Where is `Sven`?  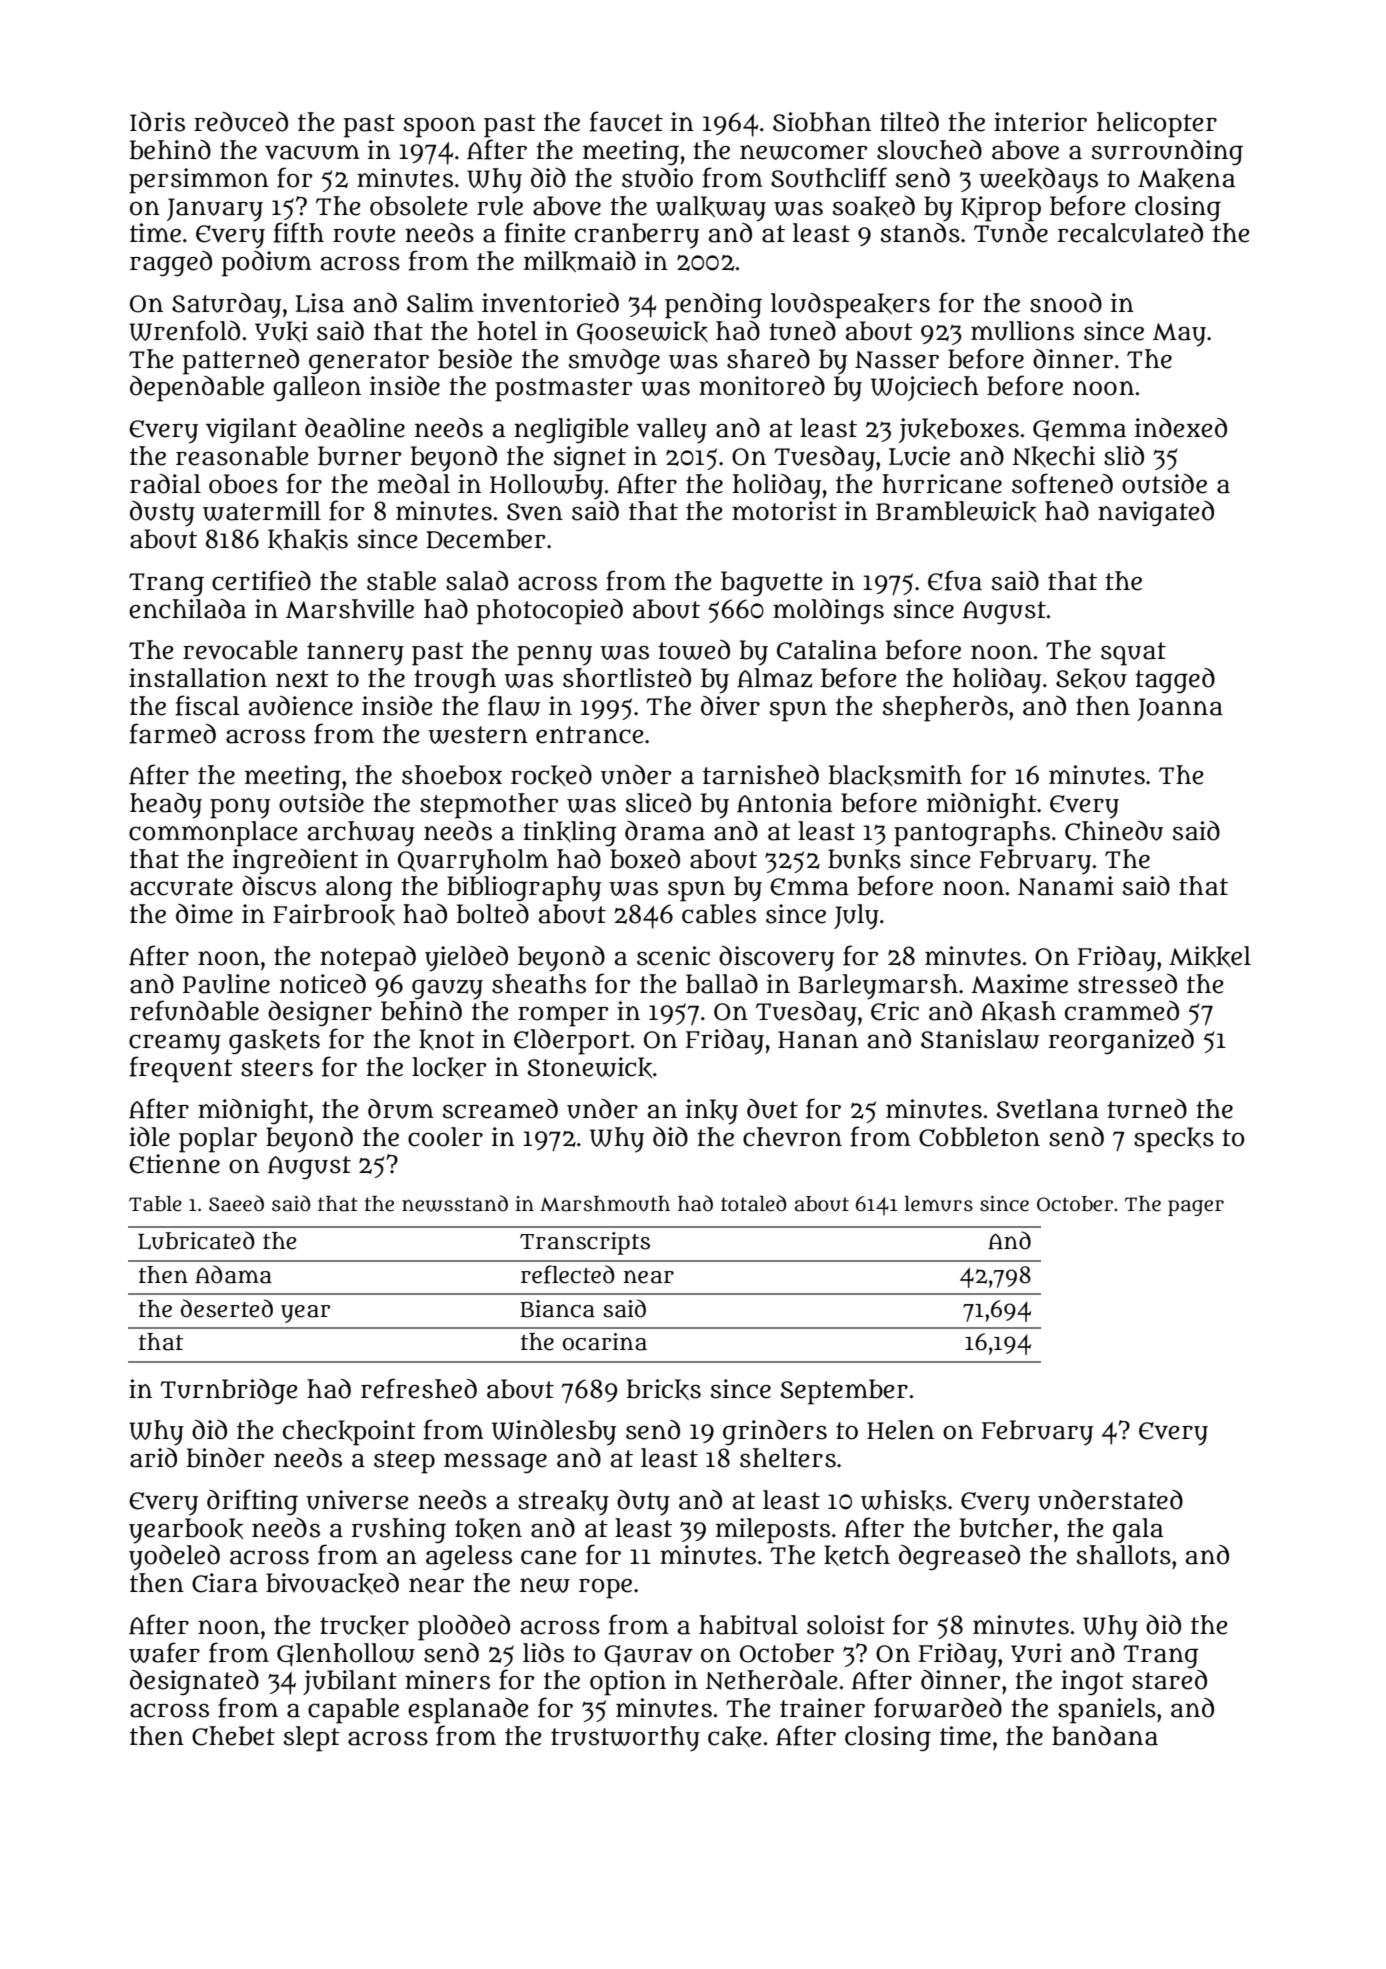 Sven is located at coordinates (535, 512).
